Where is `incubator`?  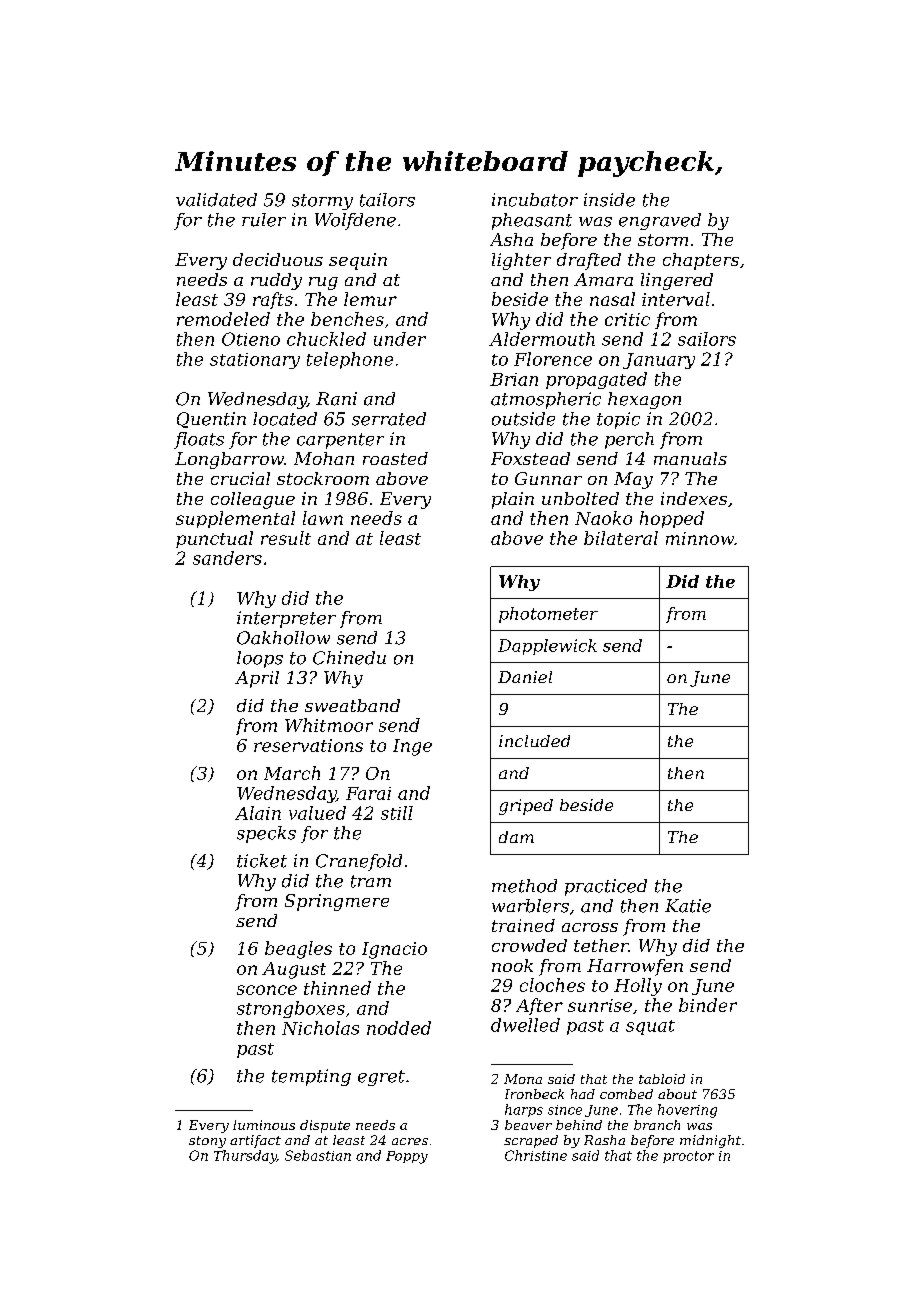
incubator is located at coordinates (535, 200).
